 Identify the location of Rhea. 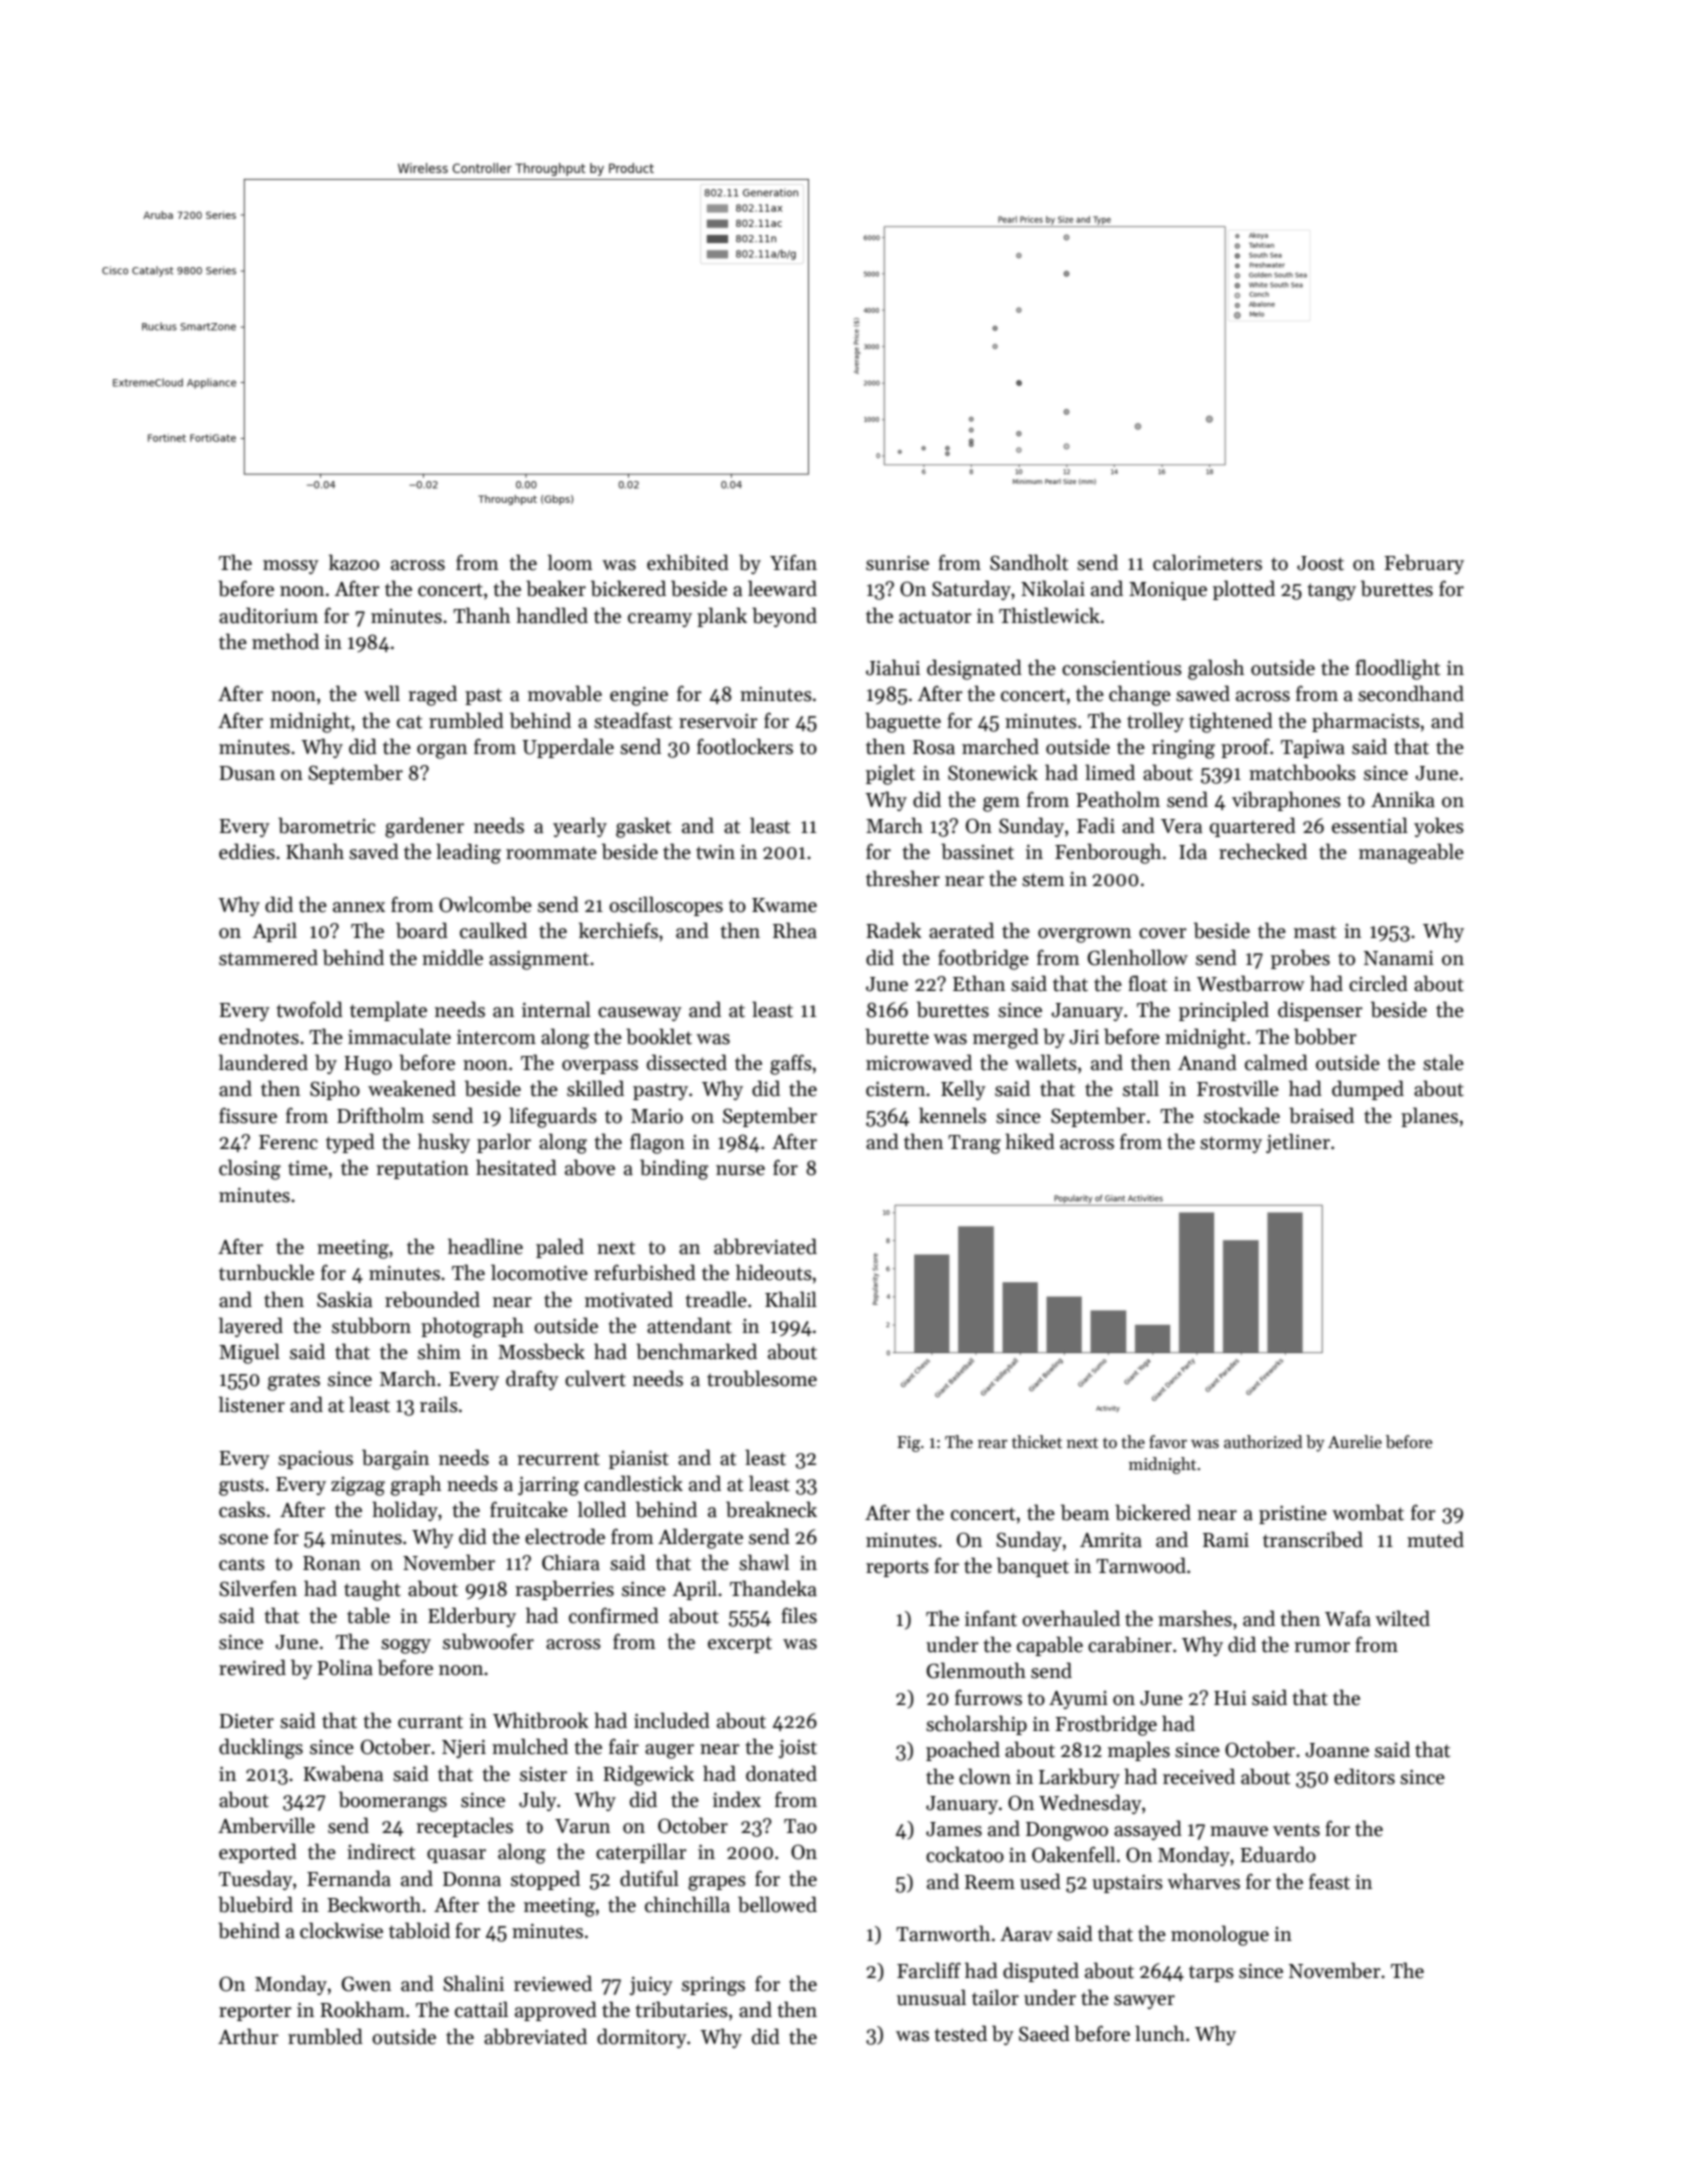
(795, 930).
